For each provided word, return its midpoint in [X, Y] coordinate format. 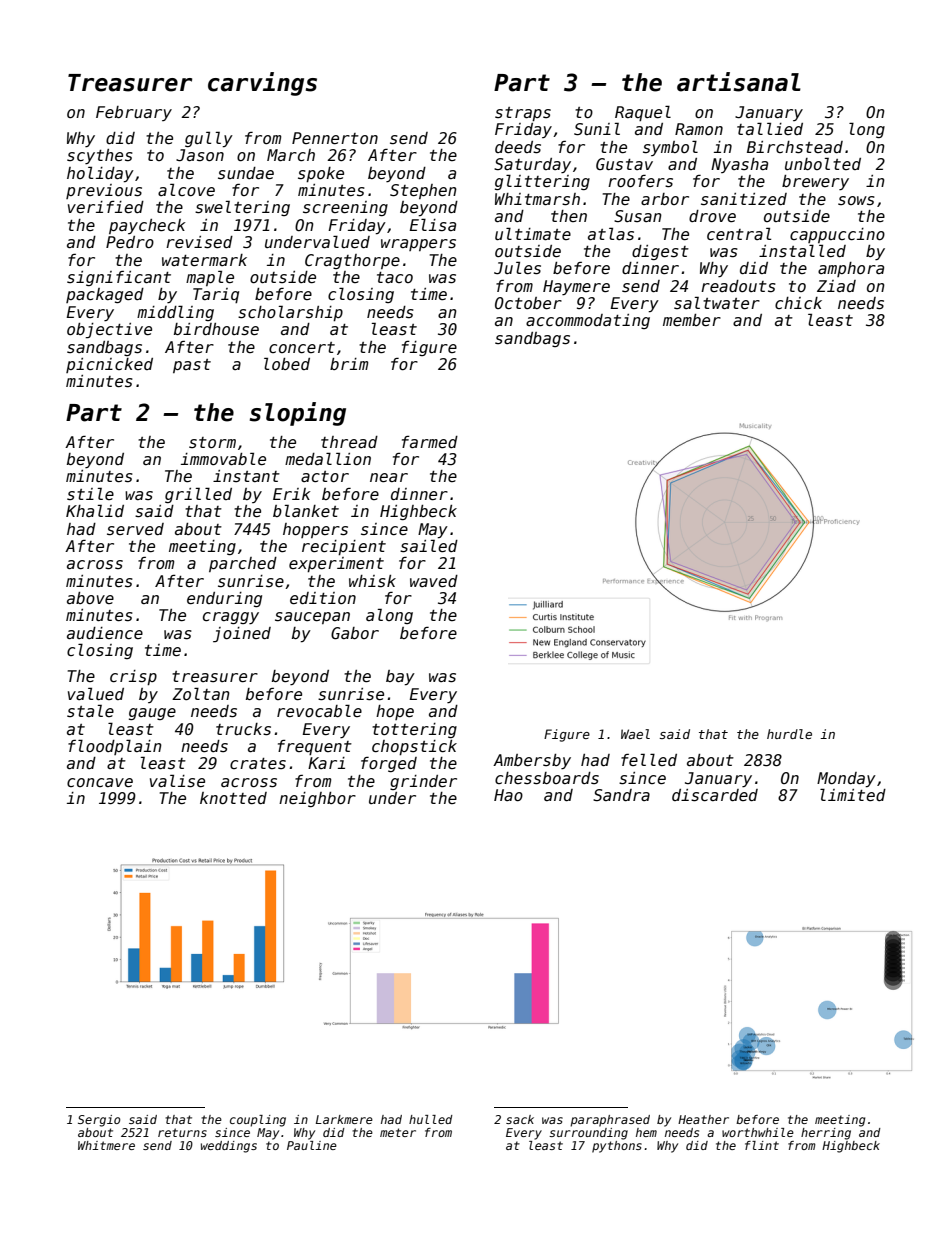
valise [177, 781]
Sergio [99, 1121]
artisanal [739, 82]
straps [523, 114]
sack [520, 1119]
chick [798, 303]
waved [434, 581]
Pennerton [335, 138]
